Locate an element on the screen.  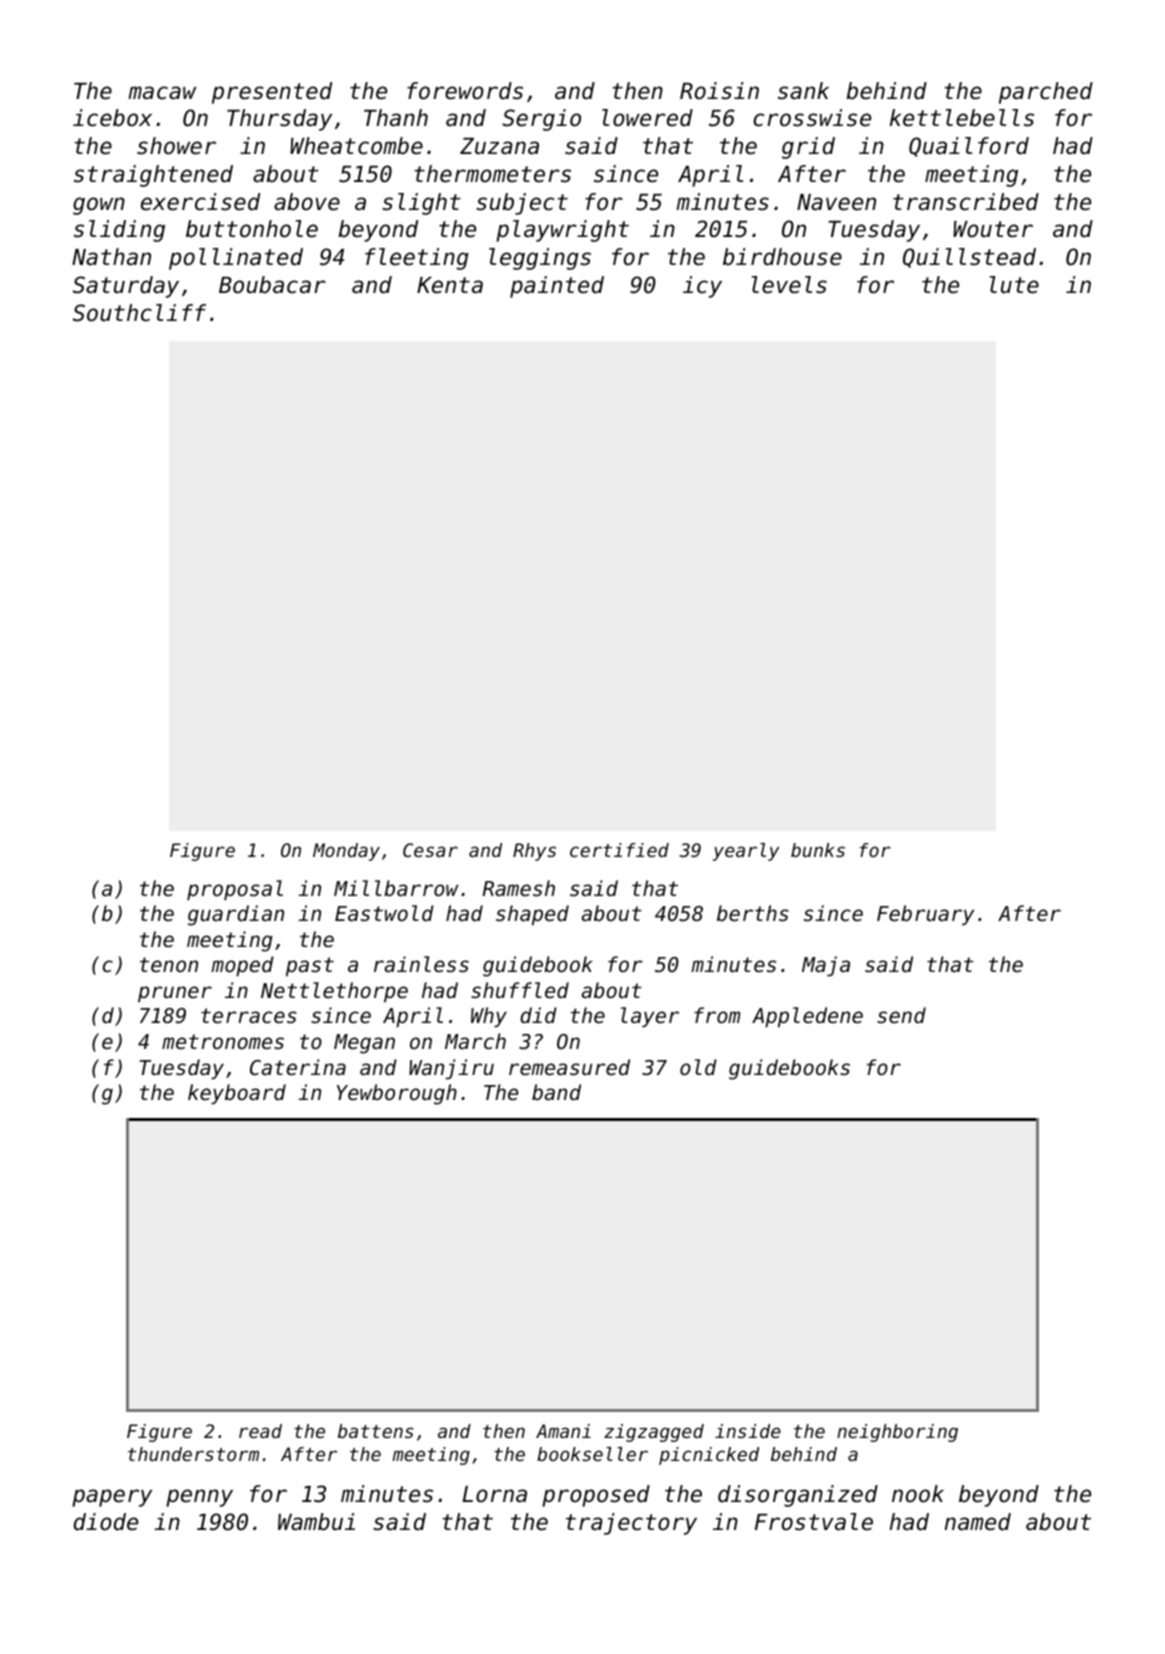
forewords is located at coordinates (465, 91).
